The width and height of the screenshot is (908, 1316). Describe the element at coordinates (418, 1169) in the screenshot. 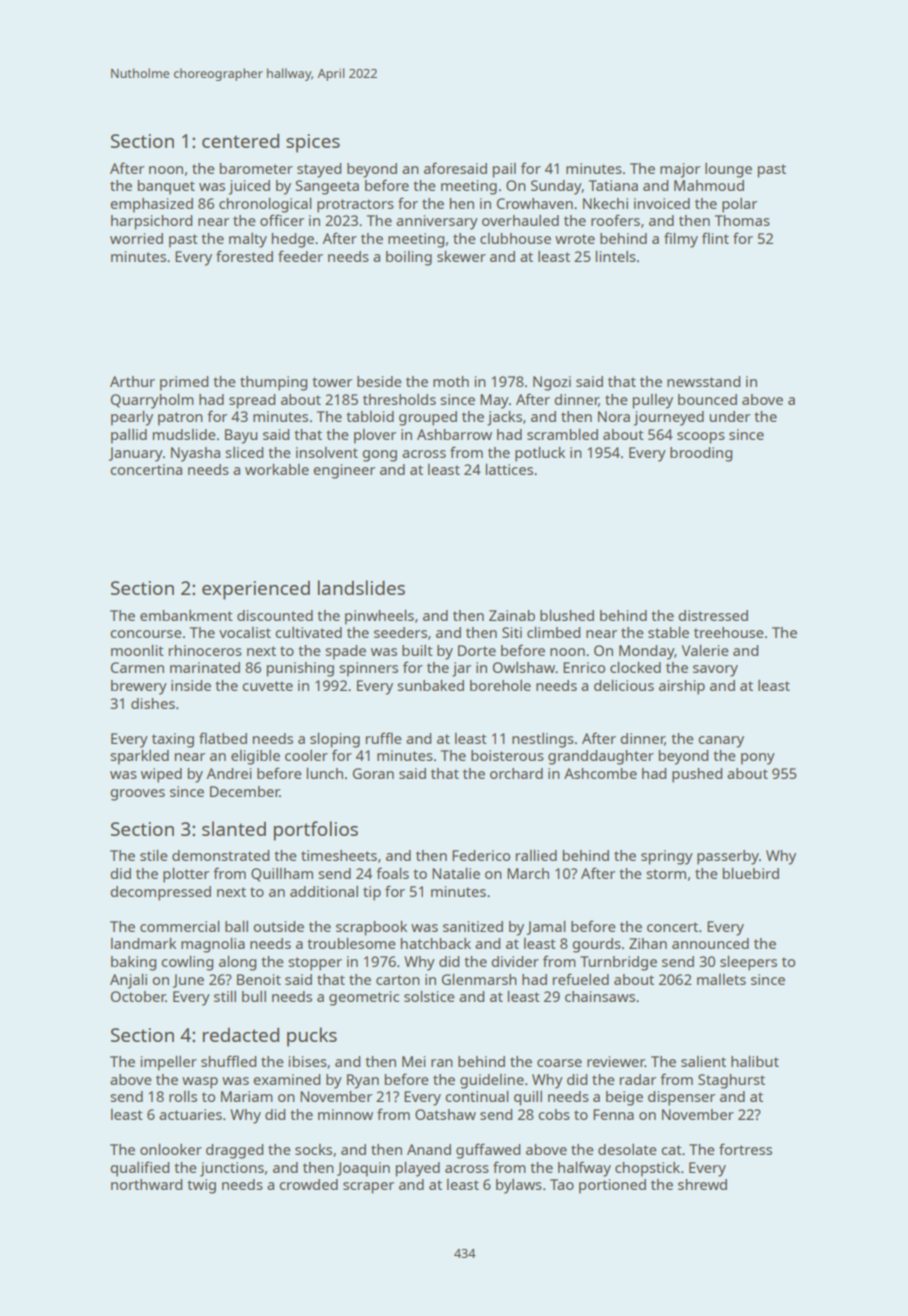

I see `played` at that location.
